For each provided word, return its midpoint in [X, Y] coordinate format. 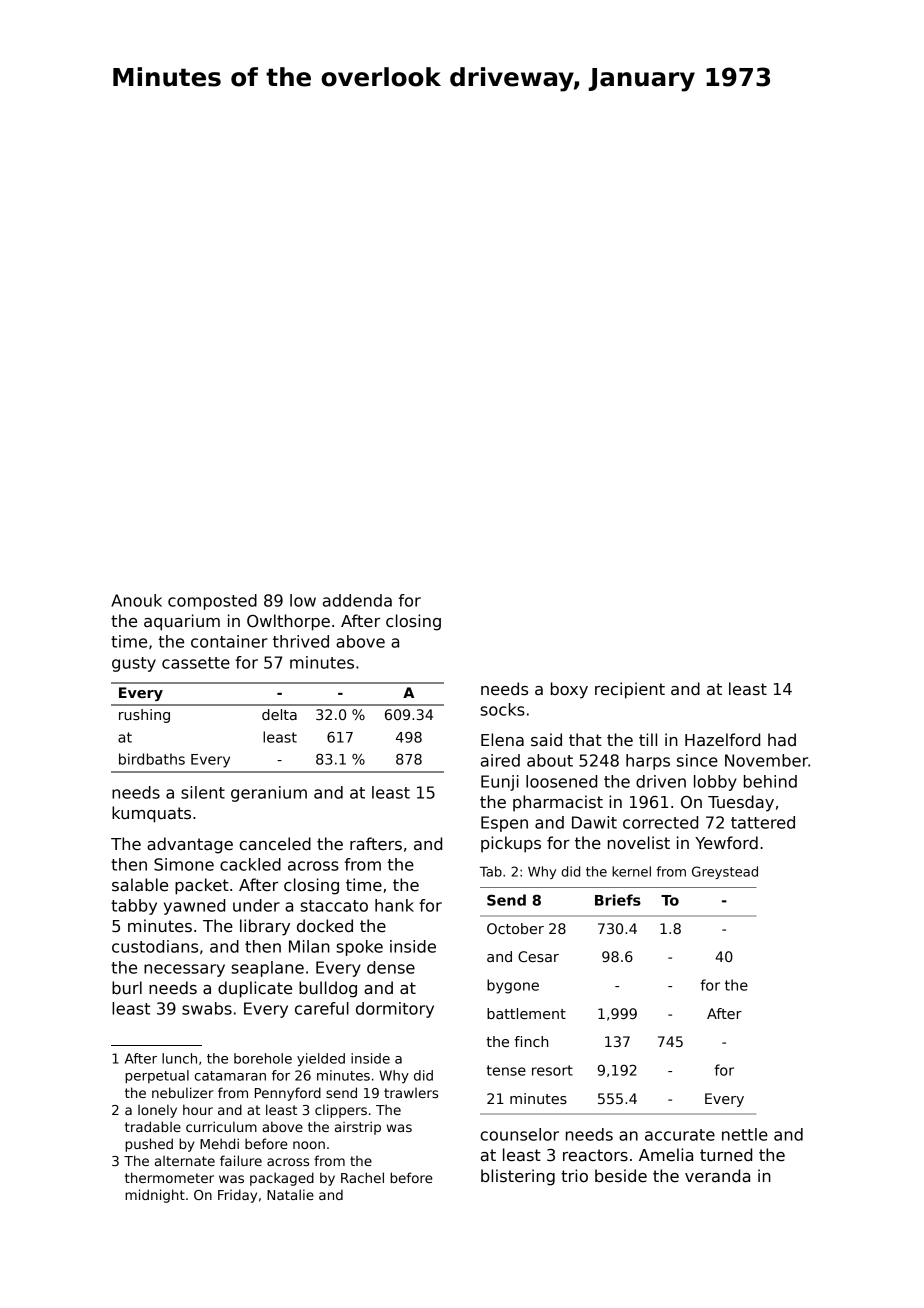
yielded [321, 1060]
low [303, 600]
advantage [190, 845]
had [782, 740]
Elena [502, 740]
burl [127, 987]
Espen [504, 824]
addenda [357, 600]
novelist [639, 843]
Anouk [136, 600]
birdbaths [152, 759]
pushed [149, 1145]
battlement [526, 1013]
